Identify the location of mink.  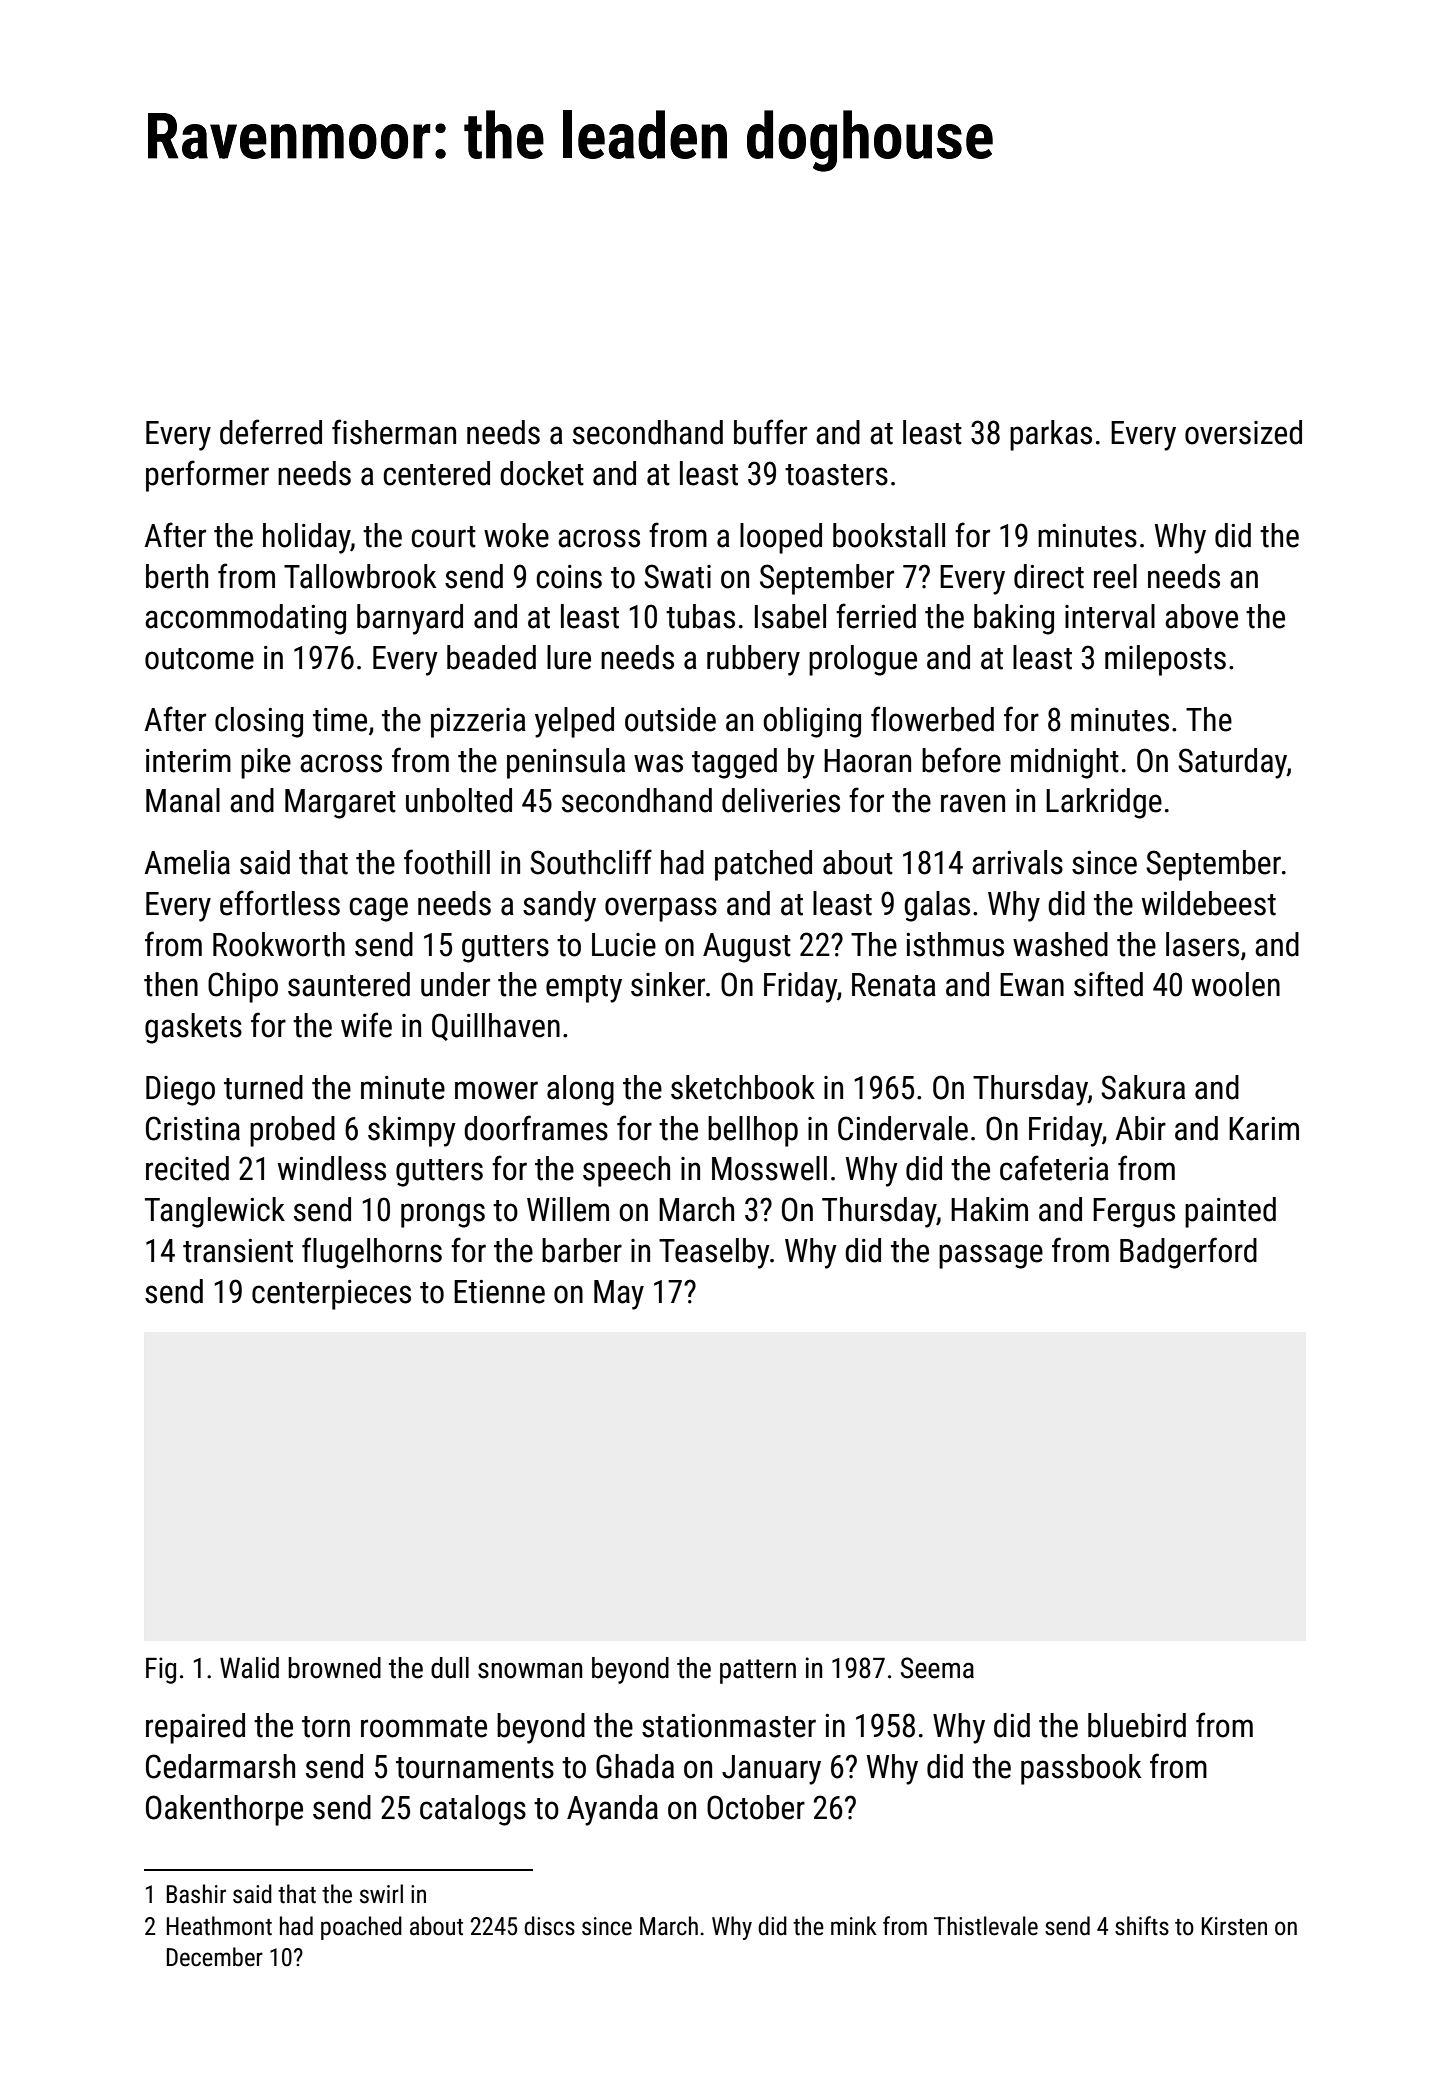
(854, 1925).
